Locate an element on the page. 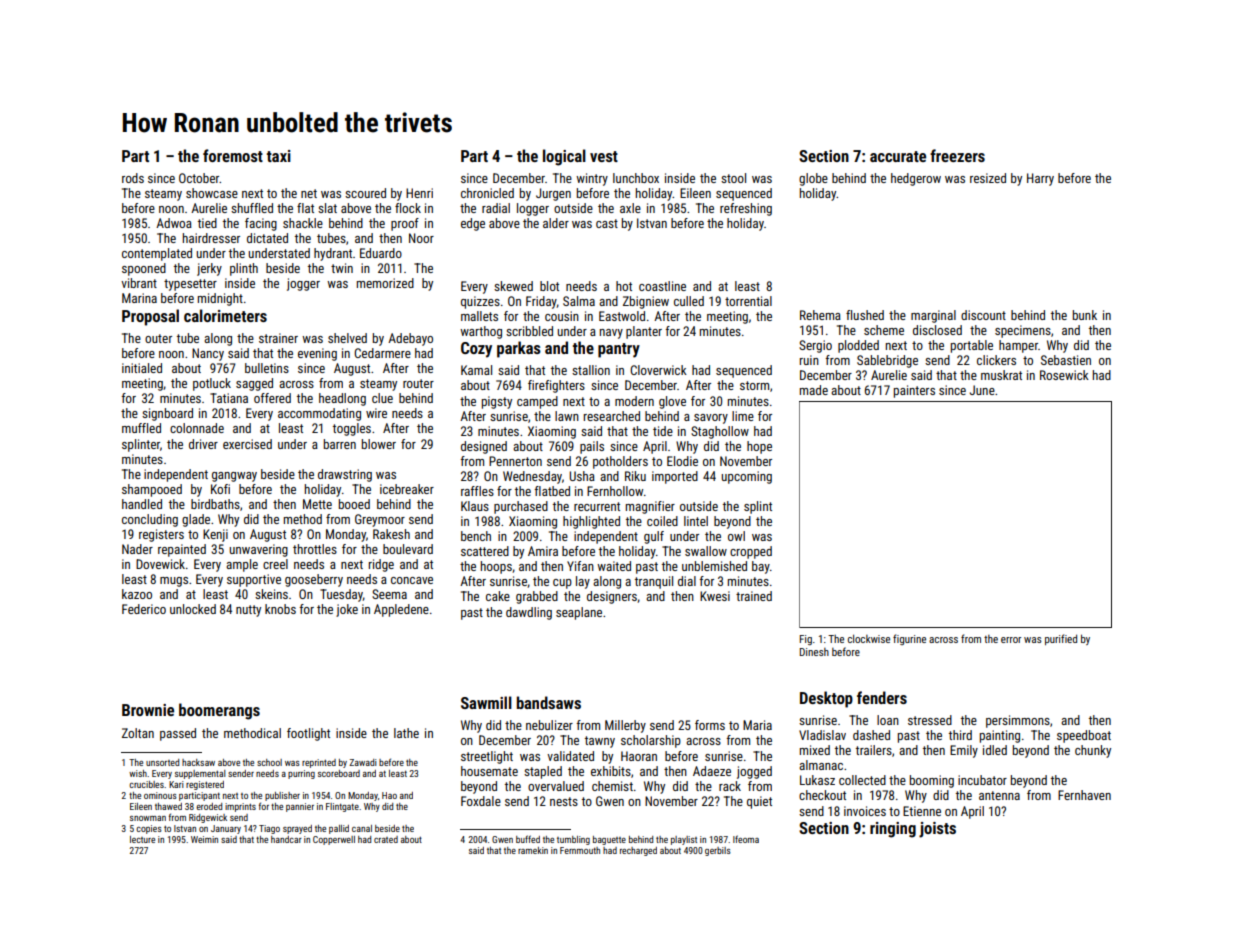  figurine is located at coordinates (909, 639).
